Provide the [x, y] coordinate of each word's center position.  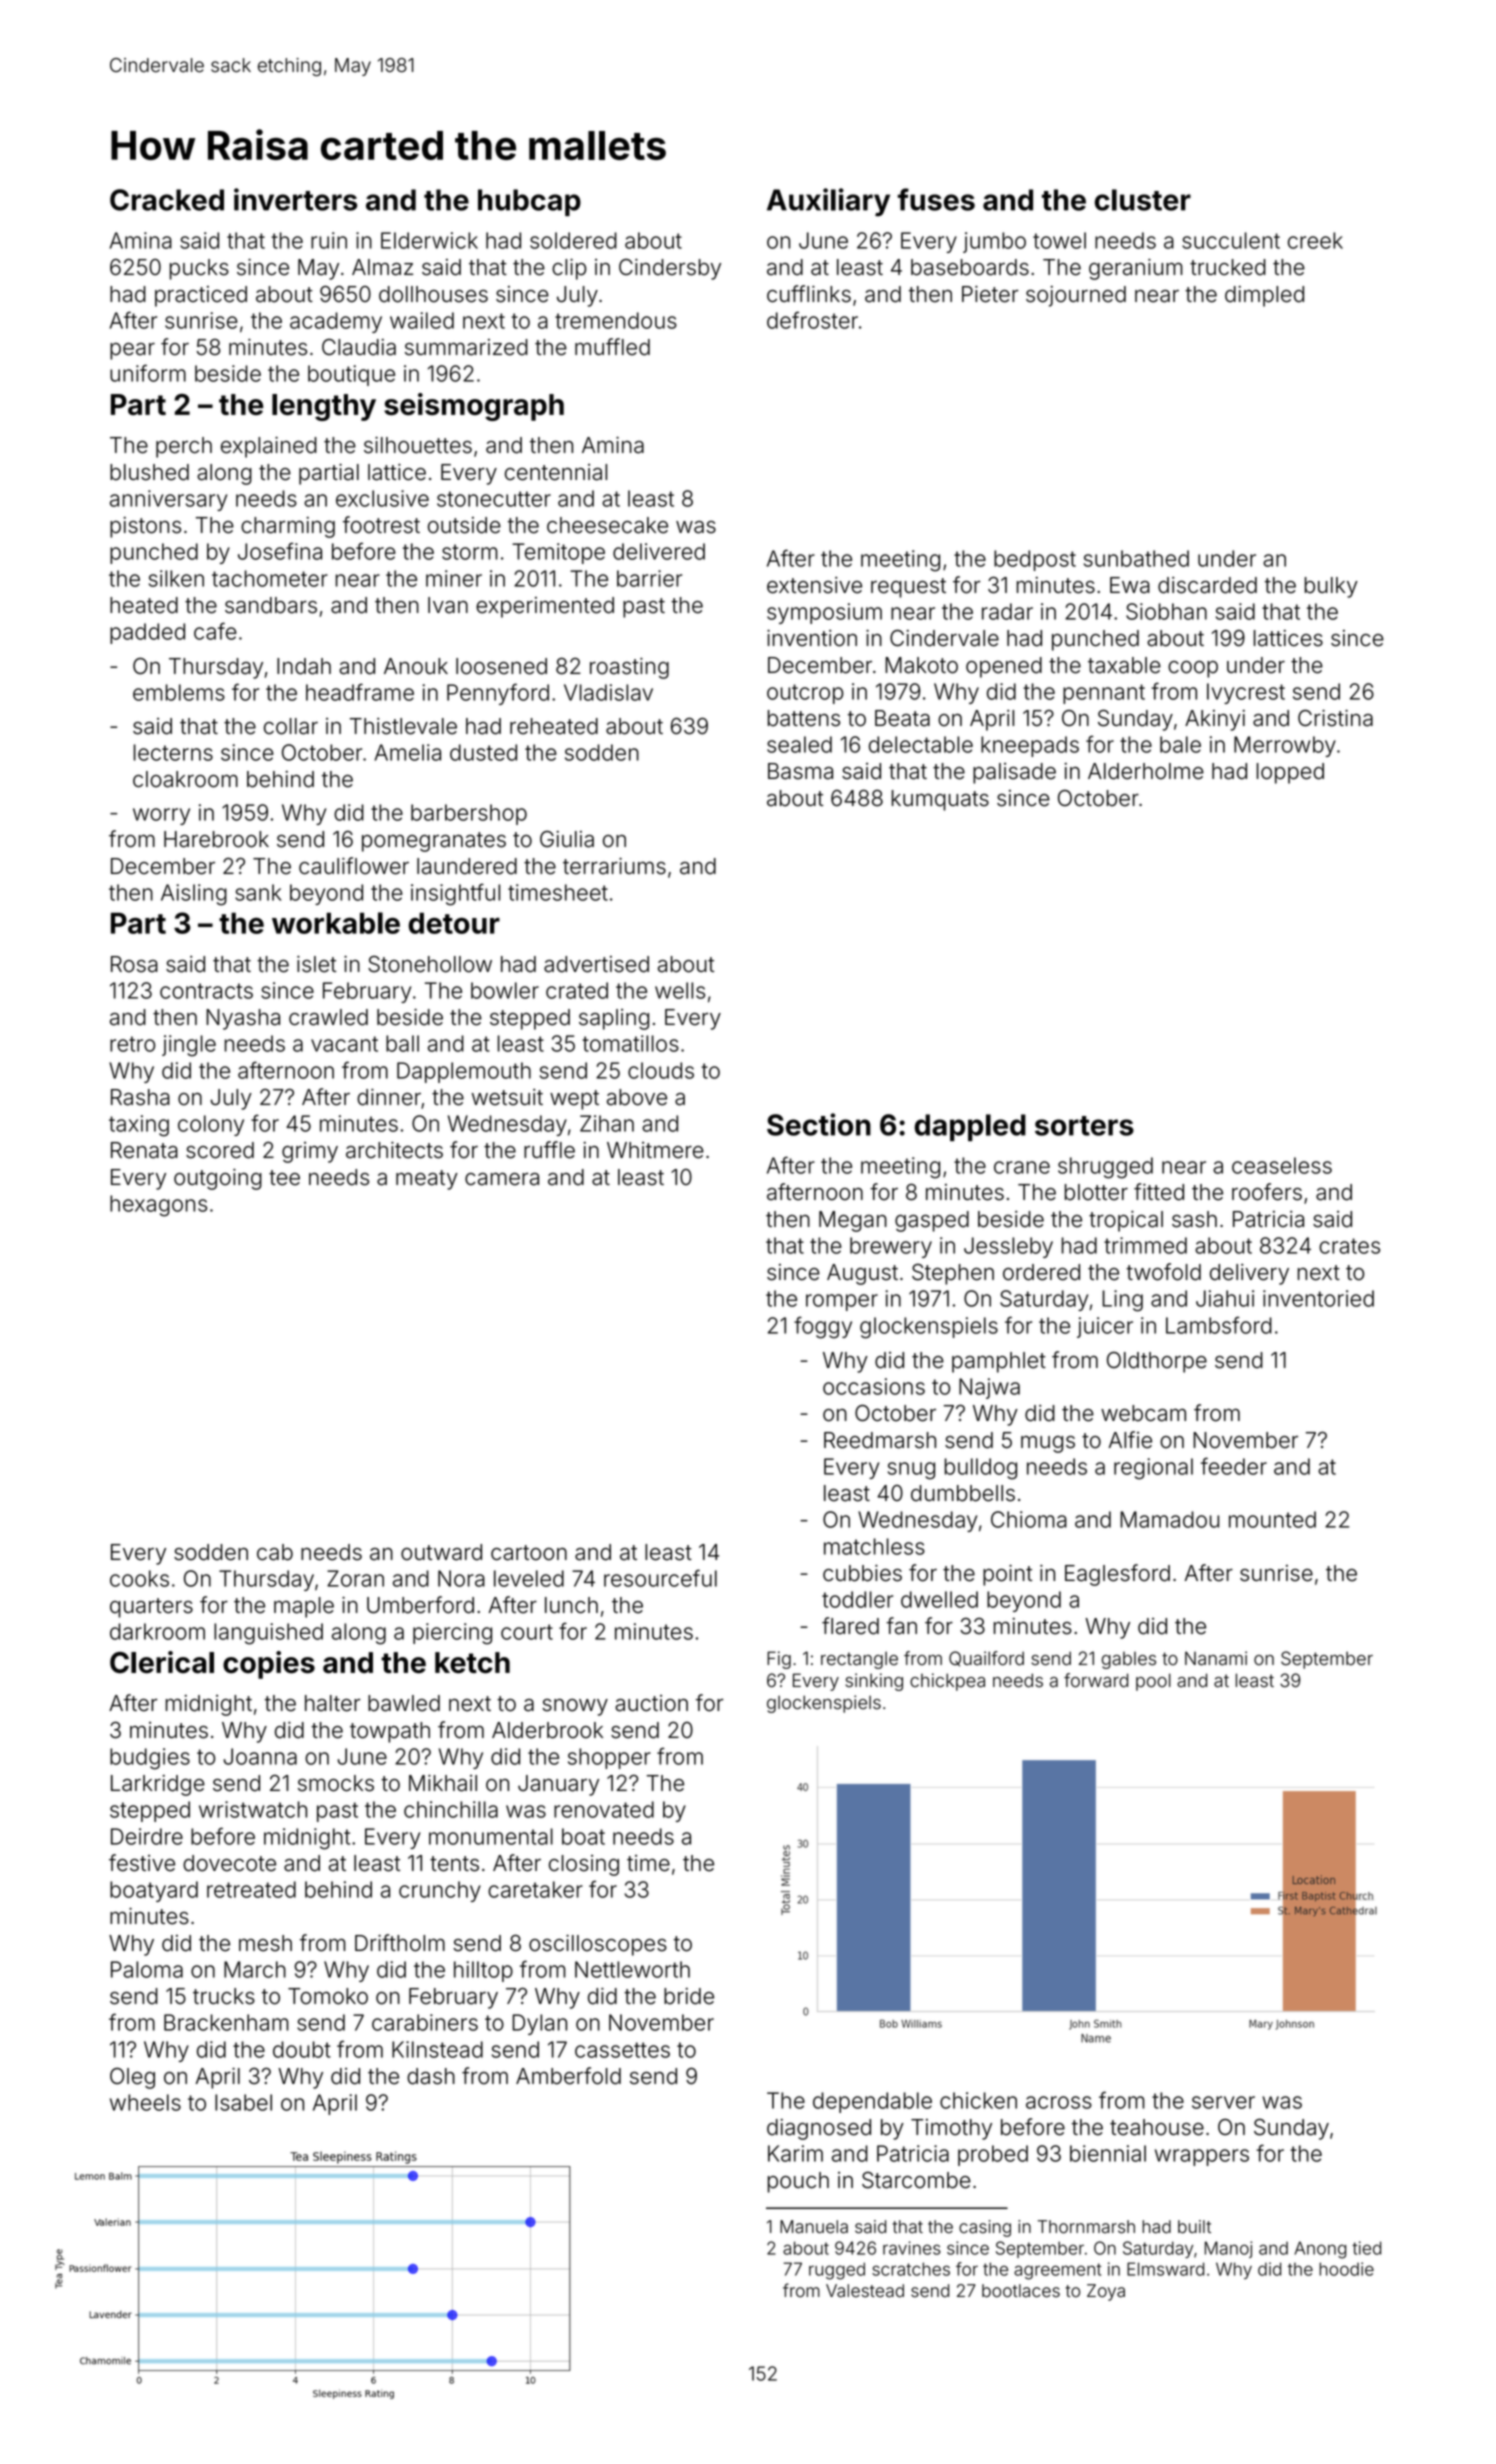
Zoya [1106, 2292]
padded [147, 633]
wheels [145, 2102]
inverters [295, 199]
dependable [872, 2102]
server [1223, 2102]
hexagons [158, 1206]
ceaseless [1282, 1165]
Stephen [953, 1274]
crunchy [440, 1891]
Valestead [865, 2291]
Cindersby [670, 269]
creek [1315, 240]
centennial [556, 472]
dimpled [1264, 296]
